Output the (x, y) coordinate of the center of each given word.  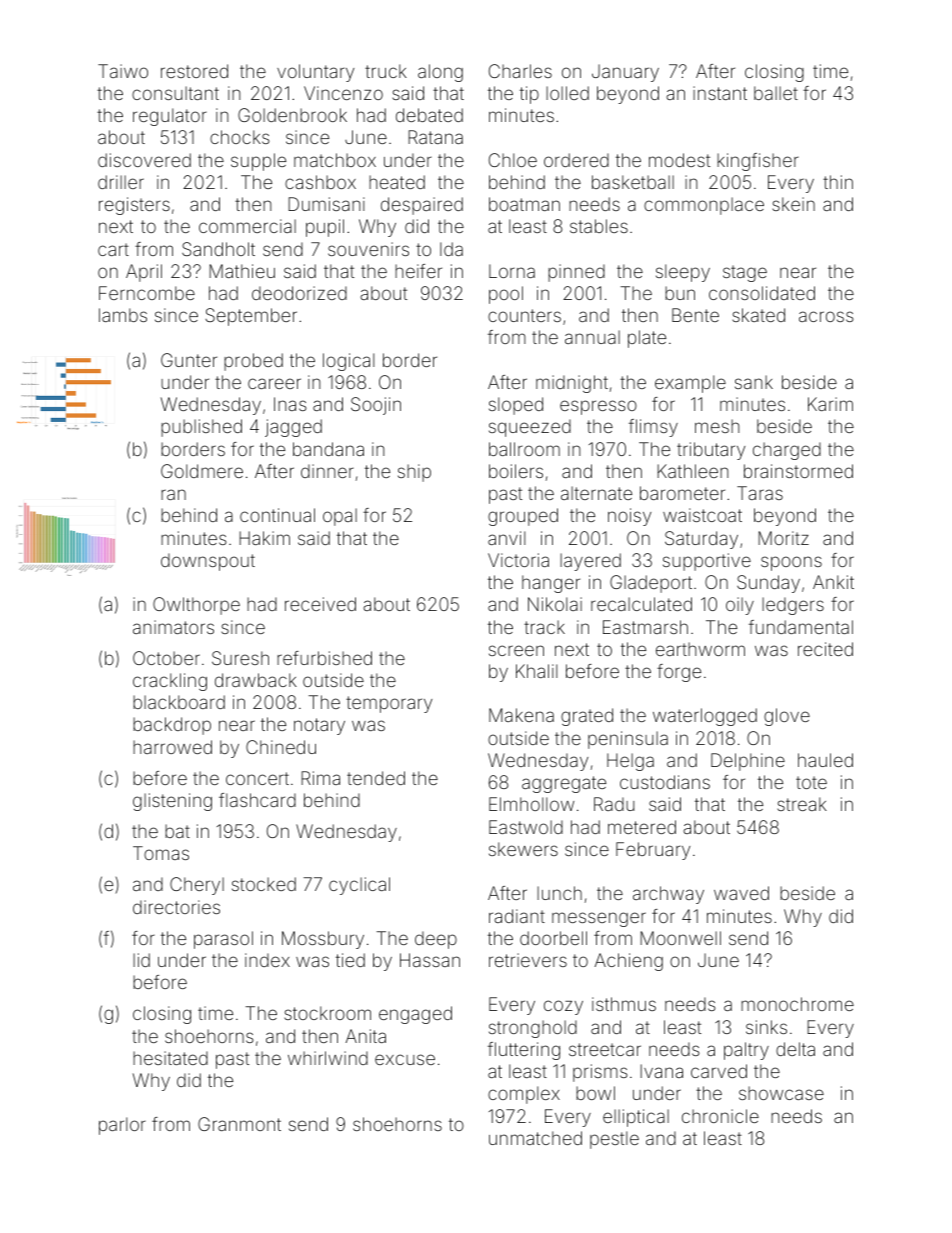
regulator (170, 117)
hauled (825, 760)
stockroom (327, 1013)
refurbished (324, 658)
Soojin (376, 406)
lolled (567, 93)
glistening (172, 802)
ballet (776, 93)
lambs (123, 315)
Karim (830, 404)
